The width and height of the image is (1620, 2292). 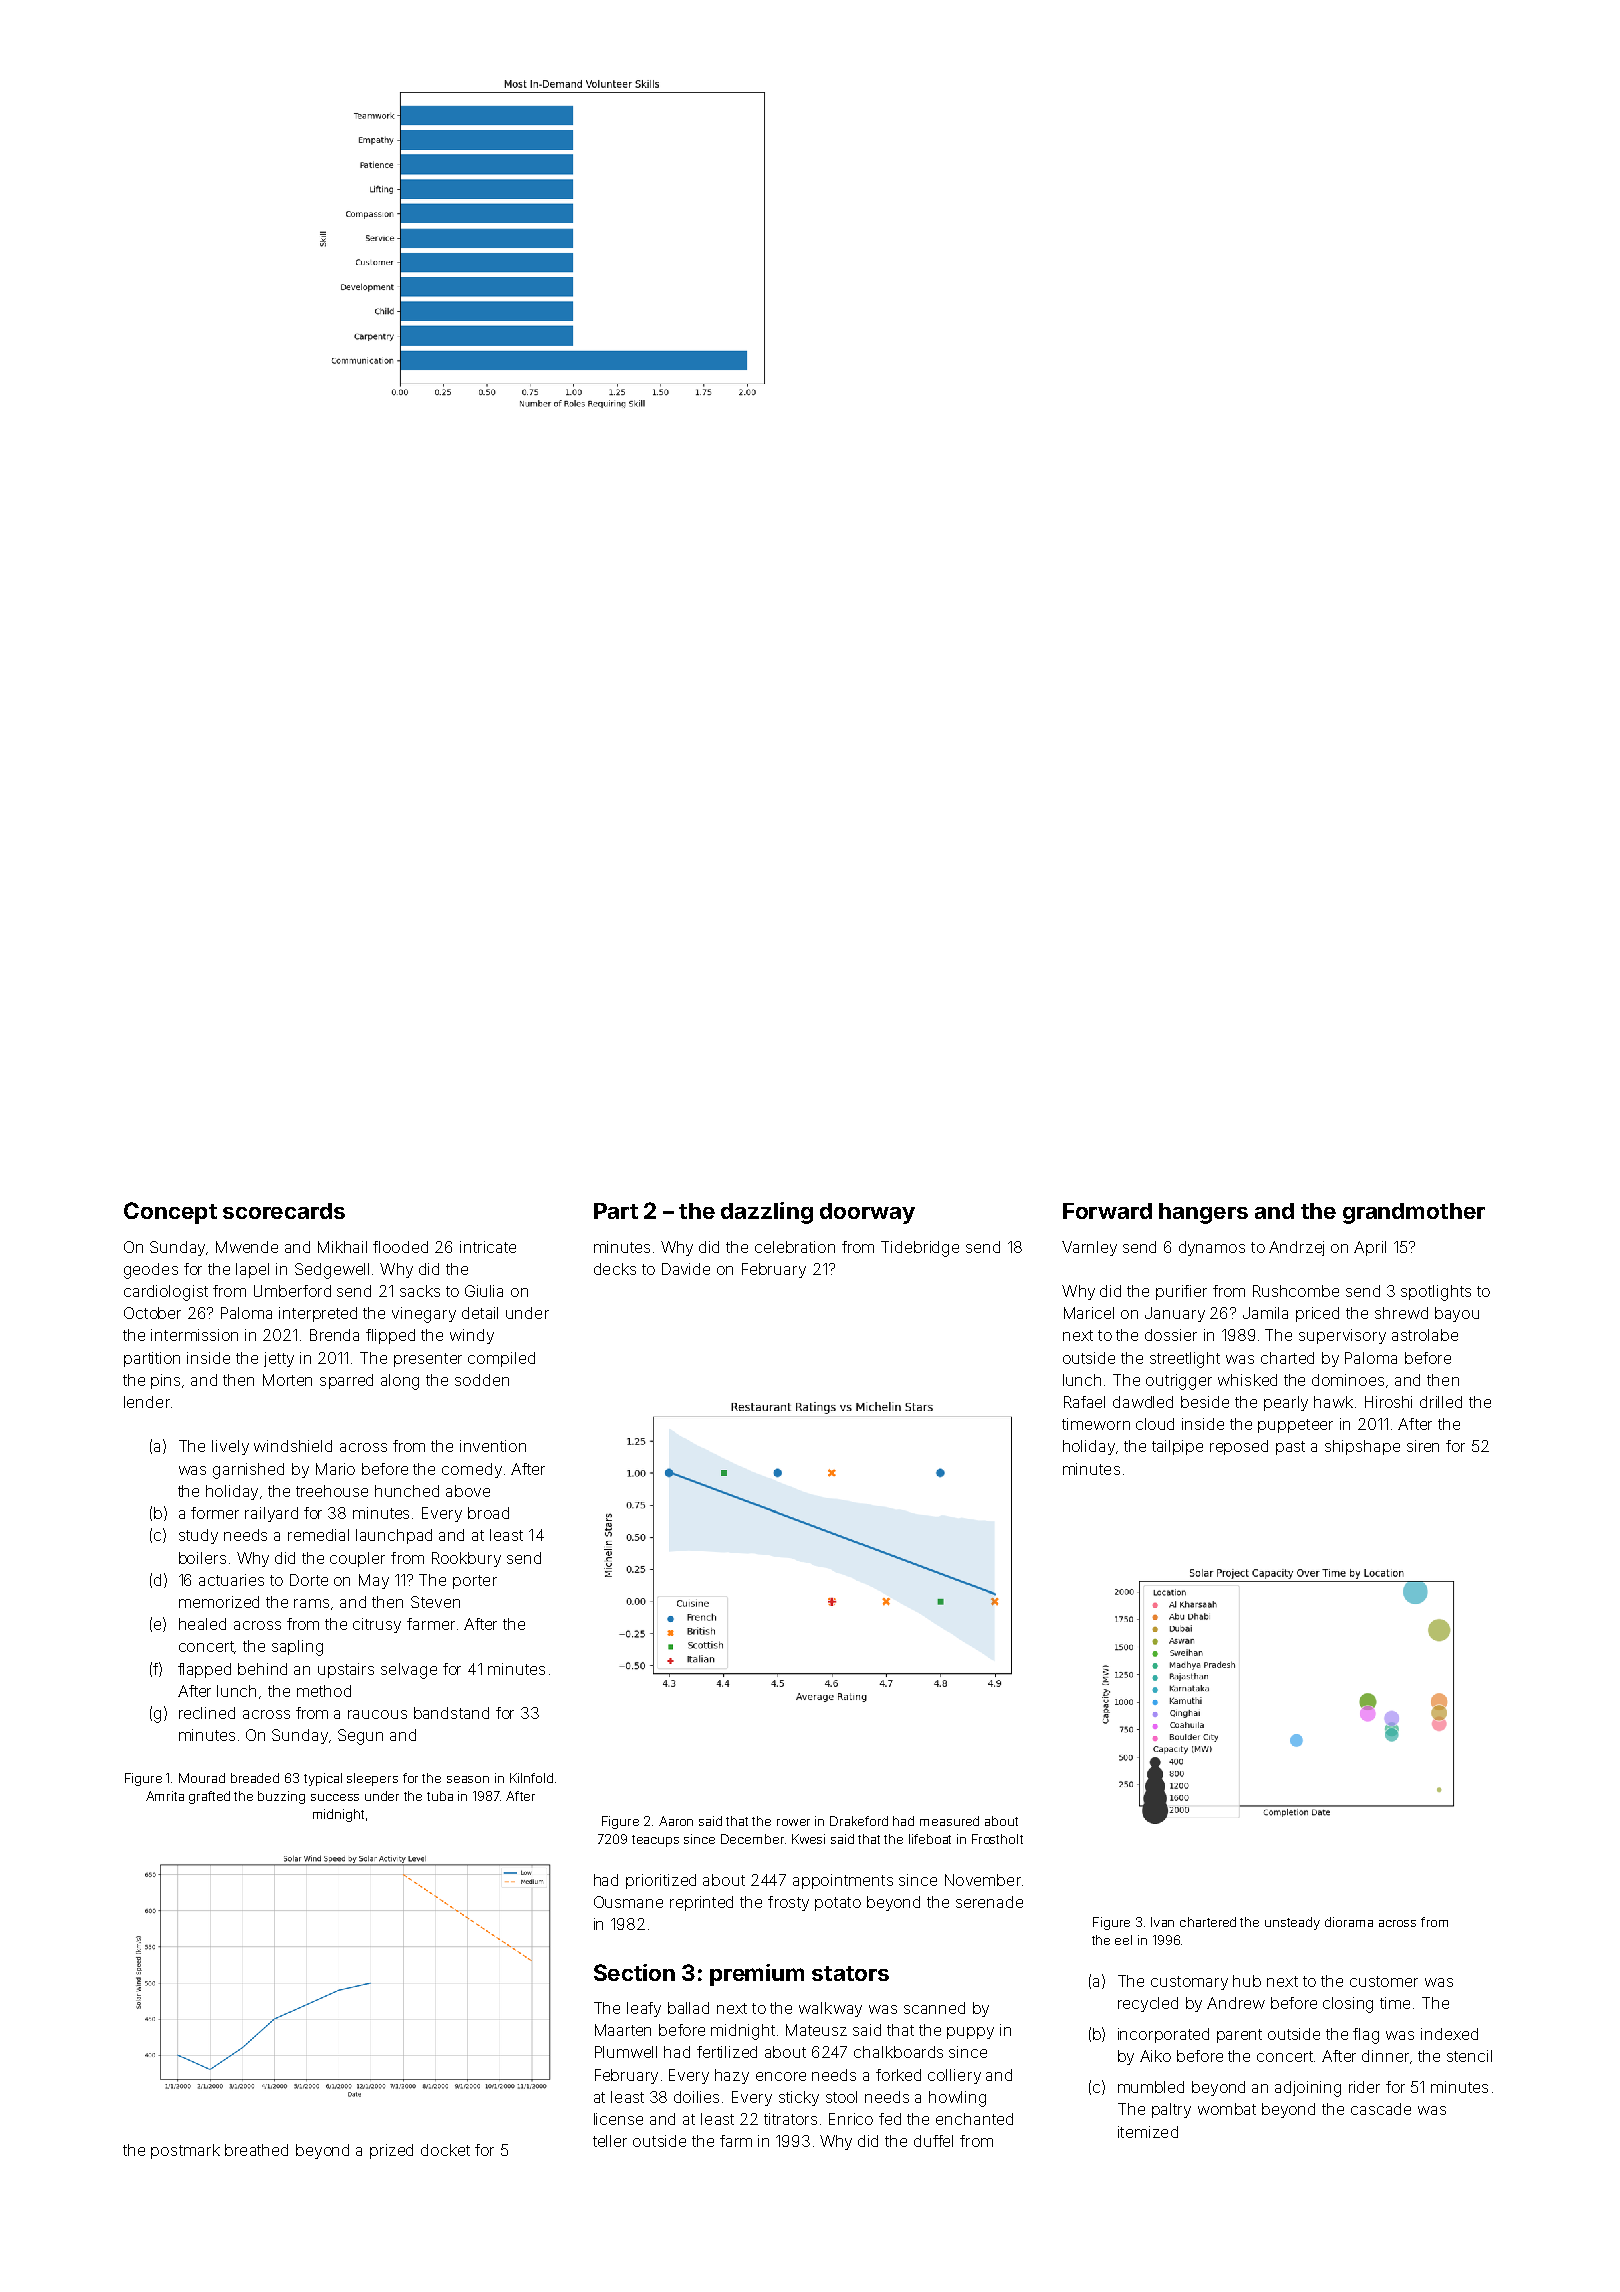 I want to click on sparred, so click(x=346, y=1381).
